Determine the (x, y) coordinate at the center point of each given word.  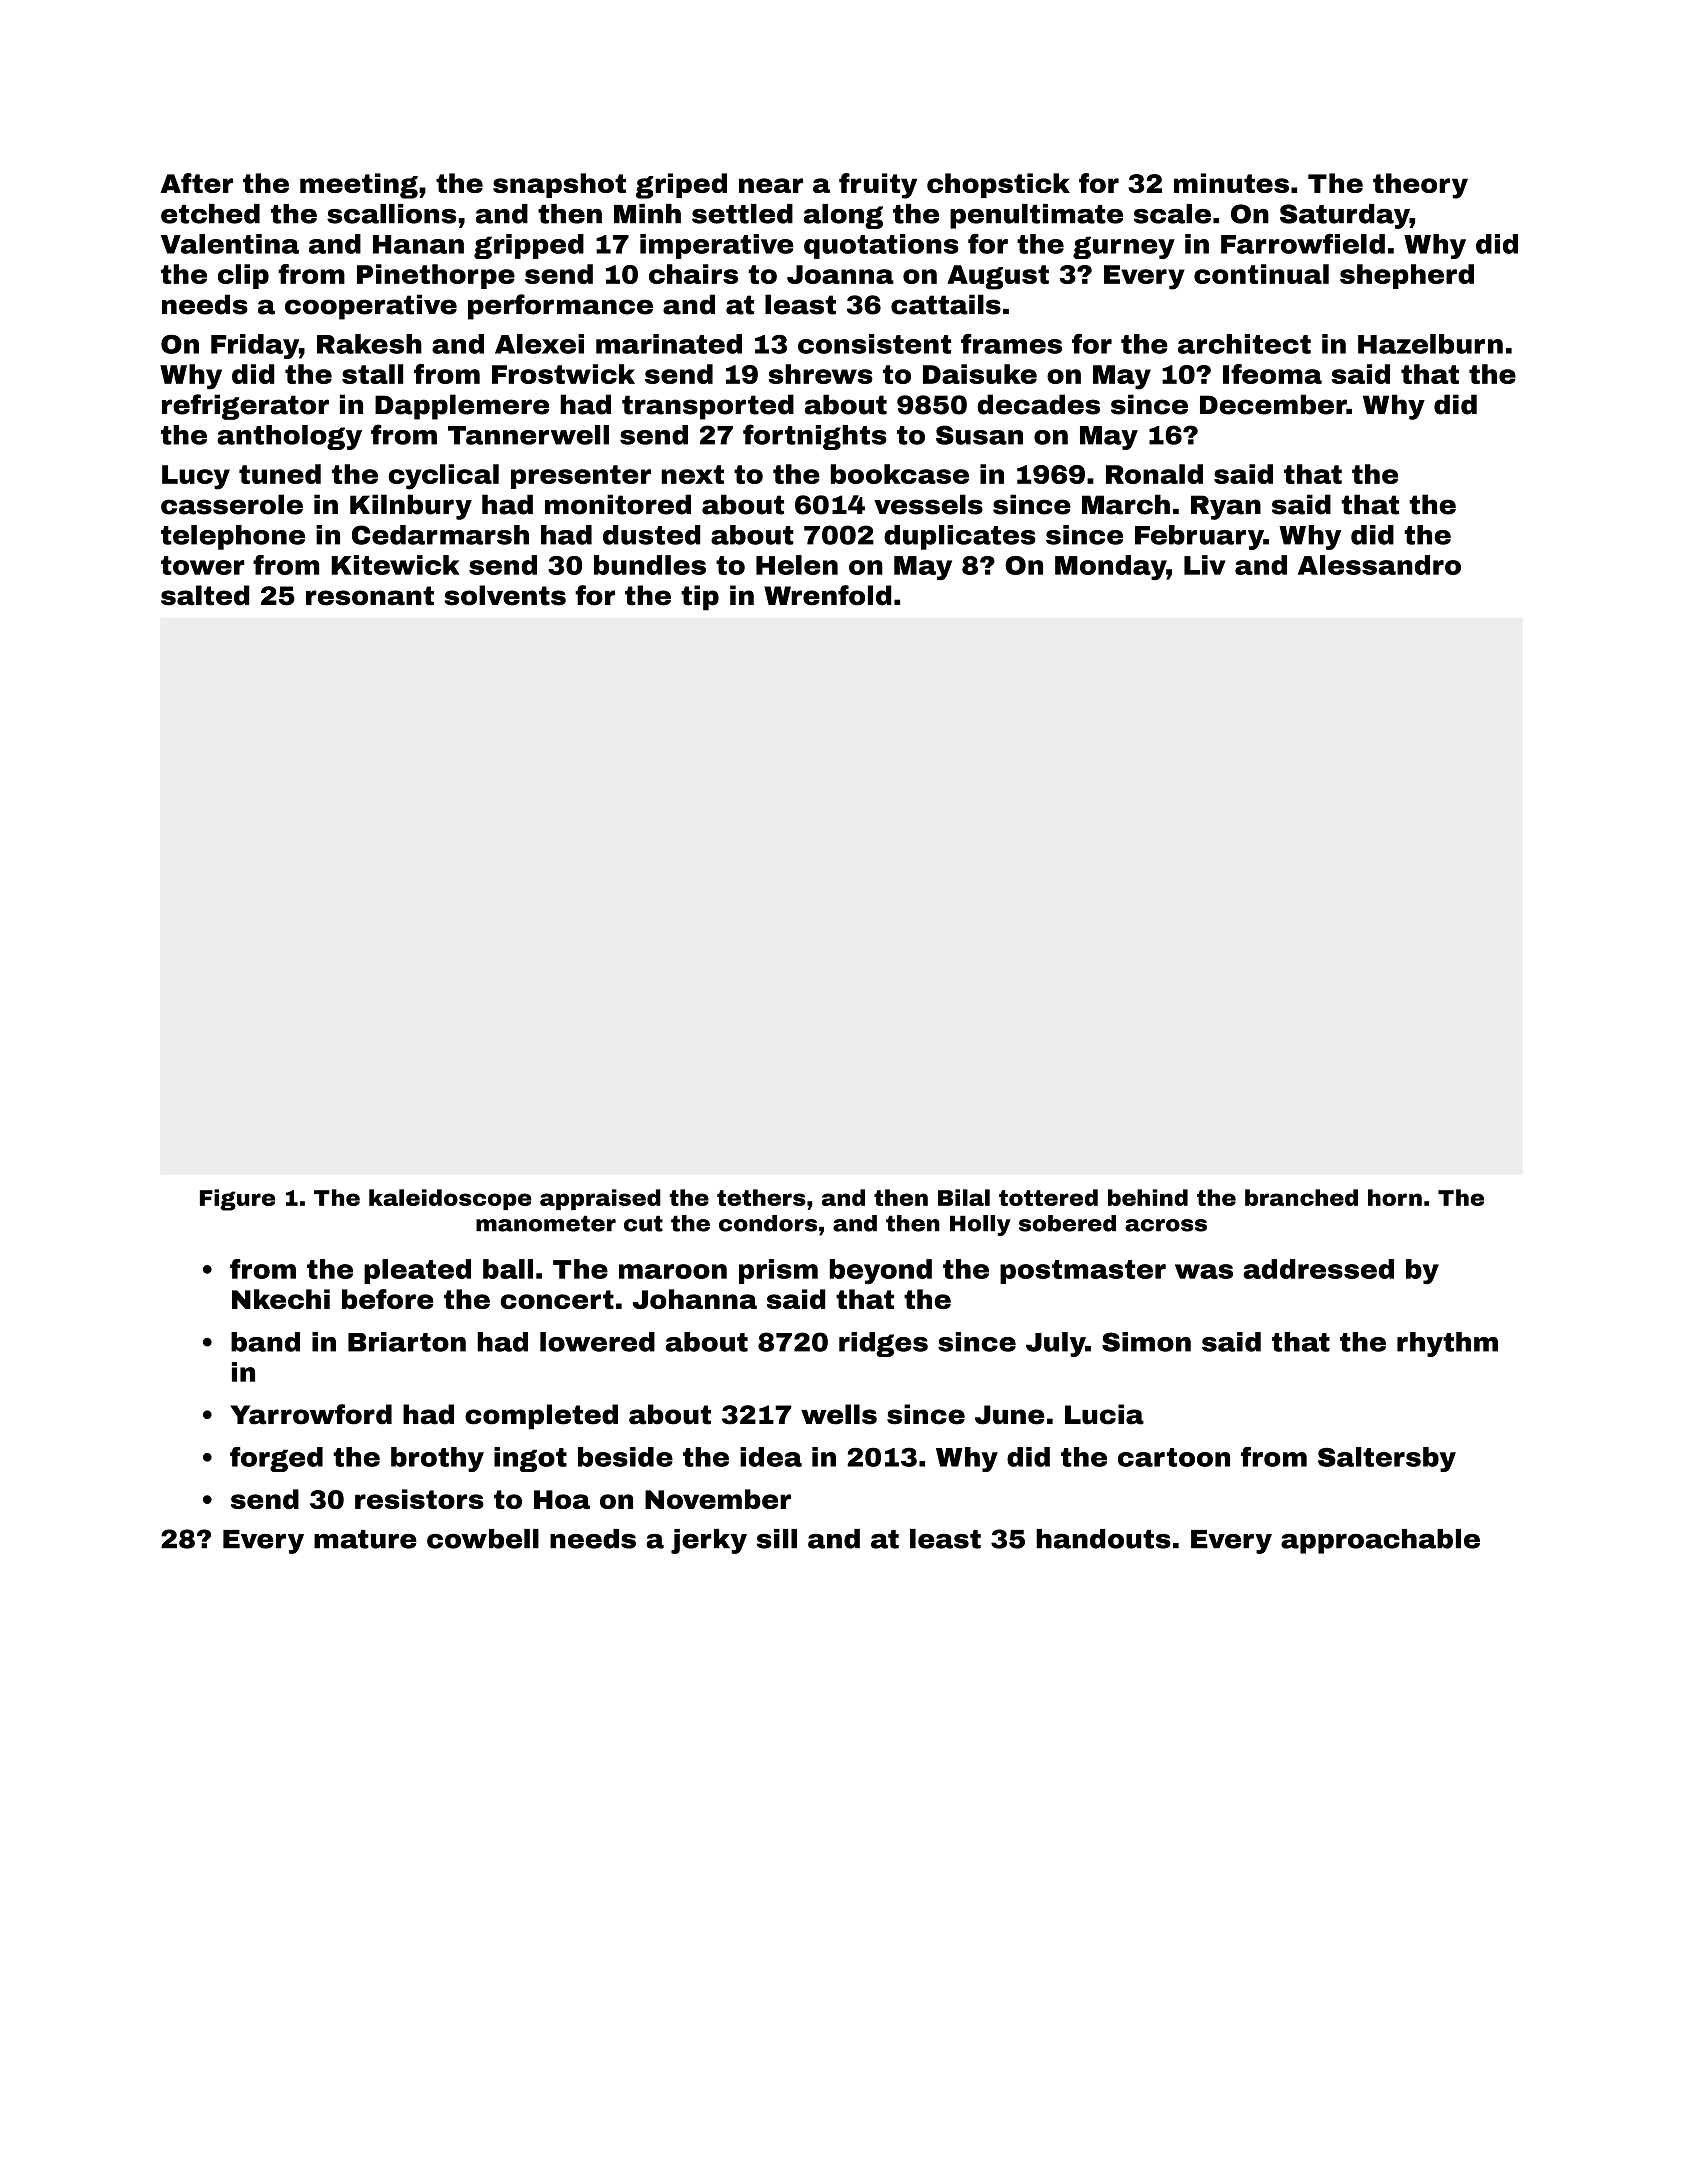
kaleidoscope (450, 1199)
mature (365, 1539)
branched (1301, 1197)
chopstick (998, 185)
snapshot (559, 185)
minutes (1231, 183)
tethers (761, 1197)
